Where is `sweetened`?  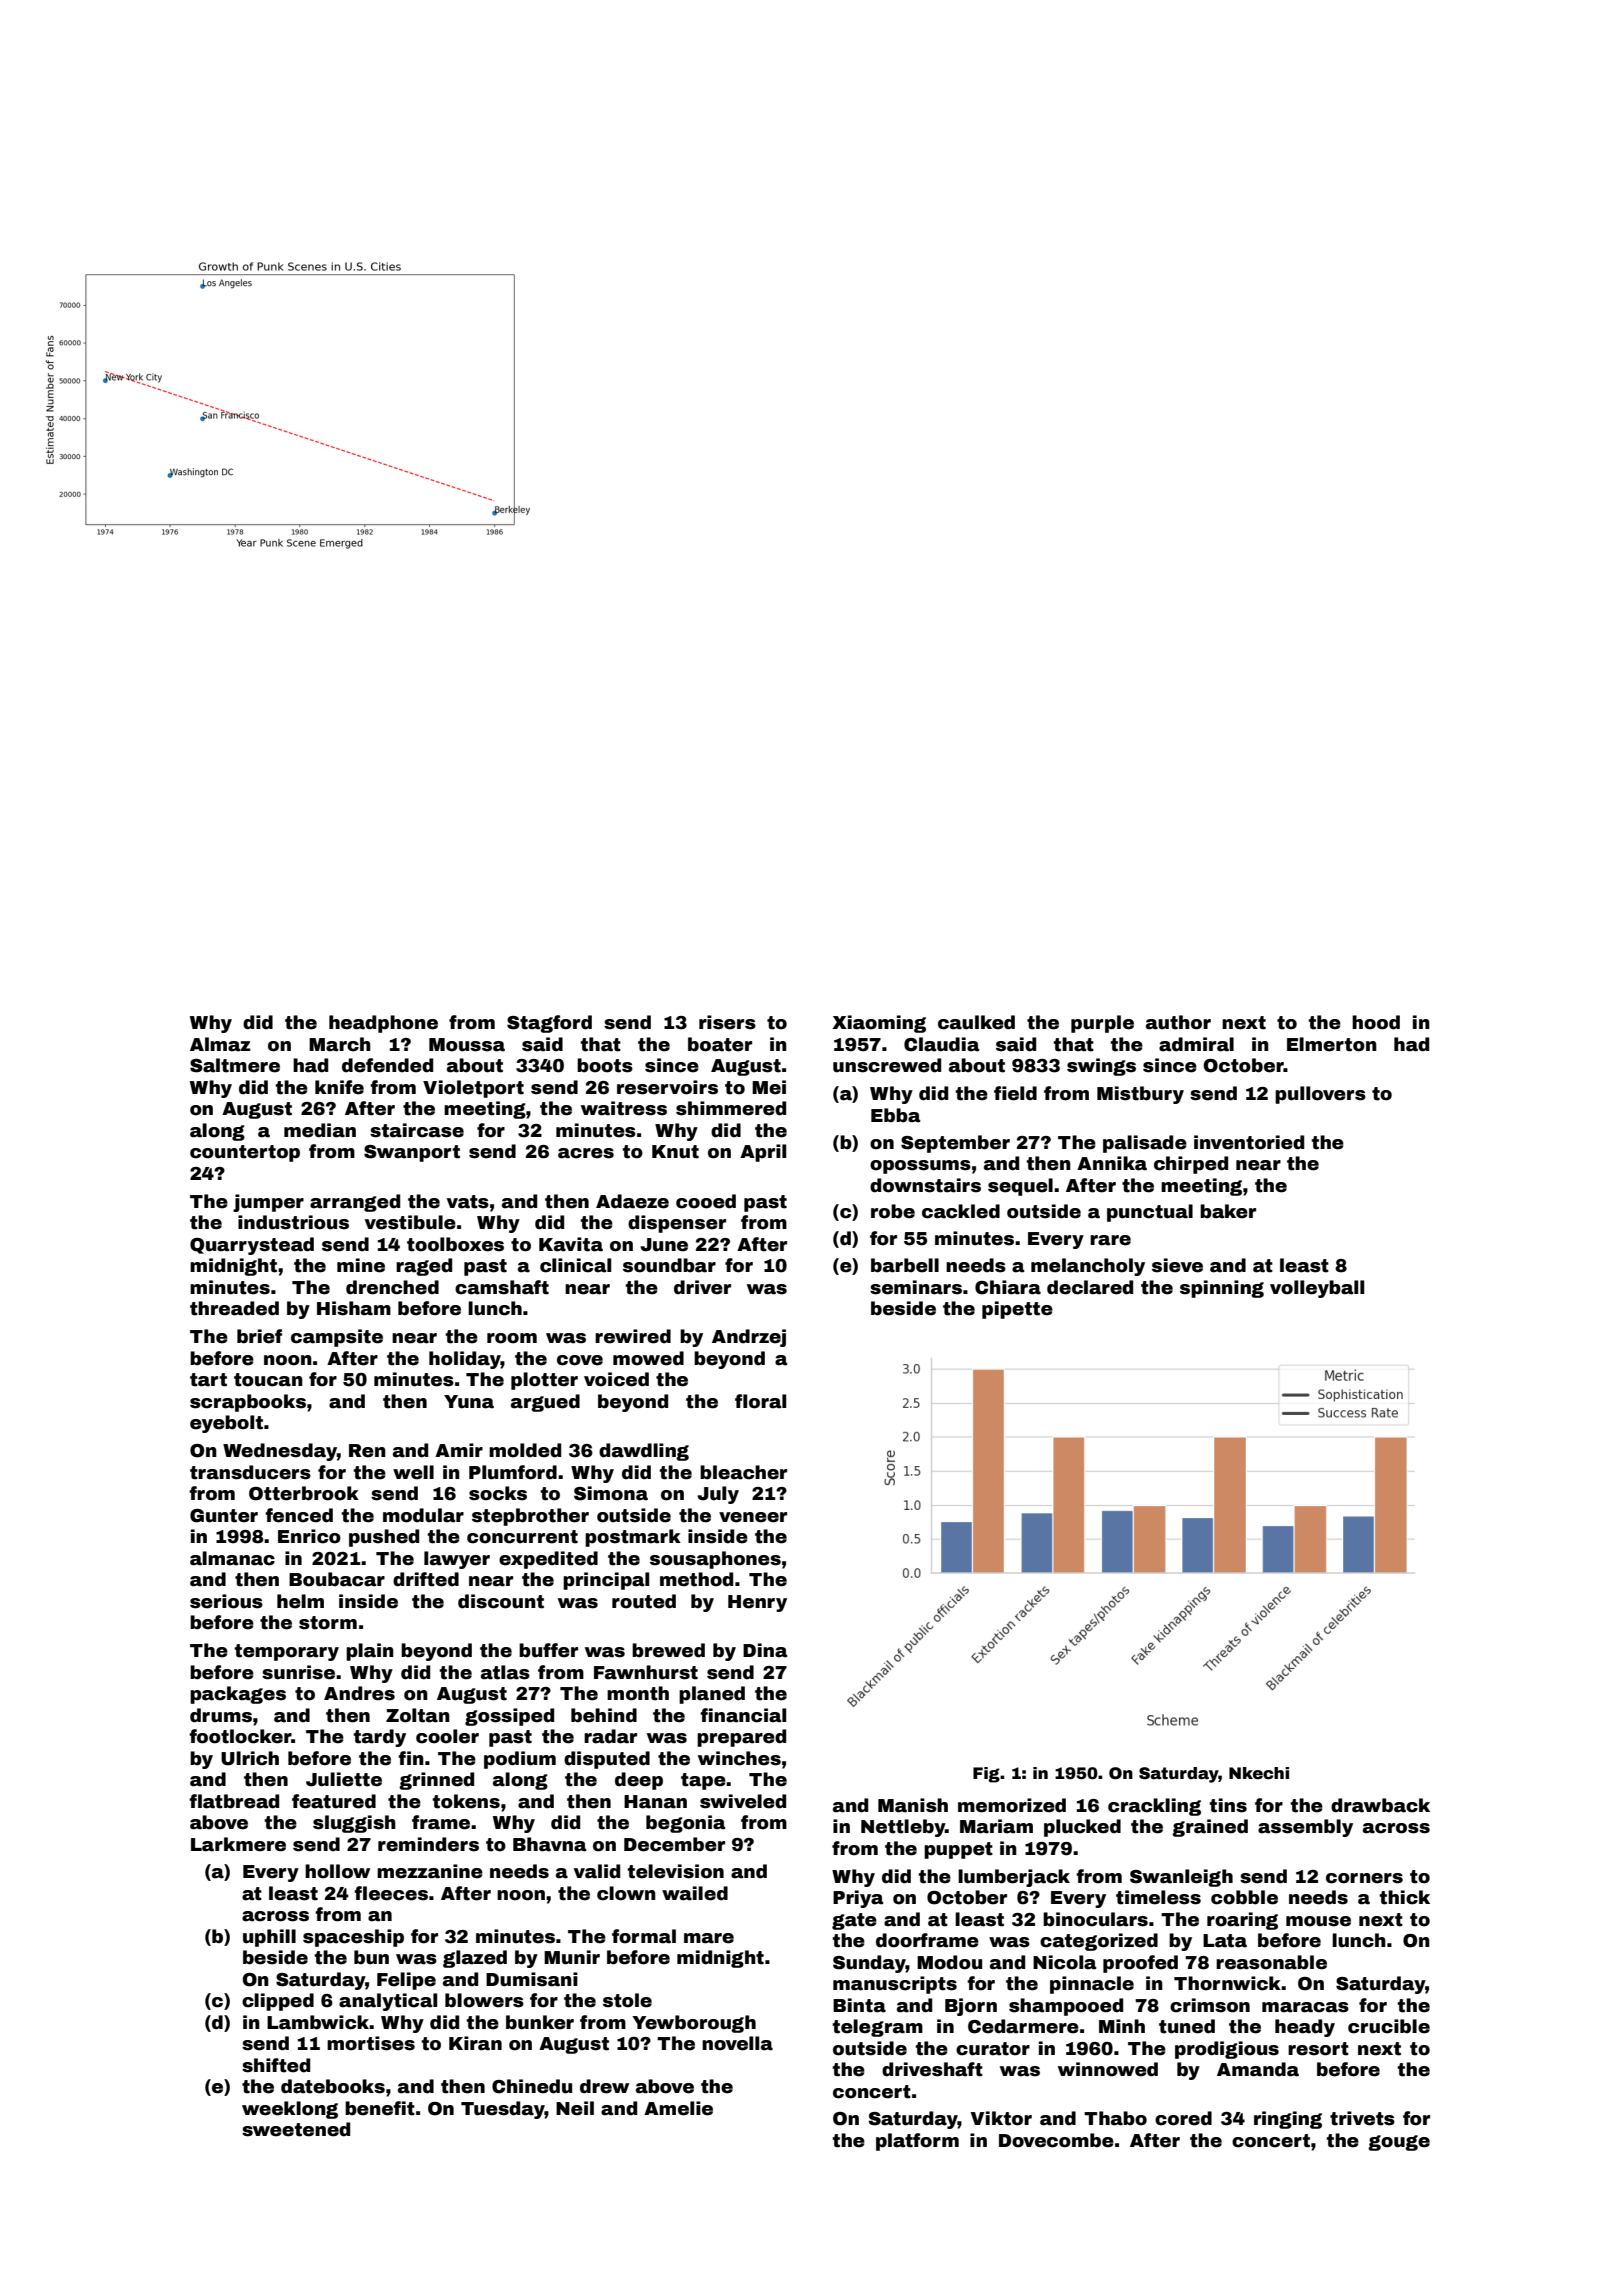 sweetened is located at coordinates (296, 2129).
